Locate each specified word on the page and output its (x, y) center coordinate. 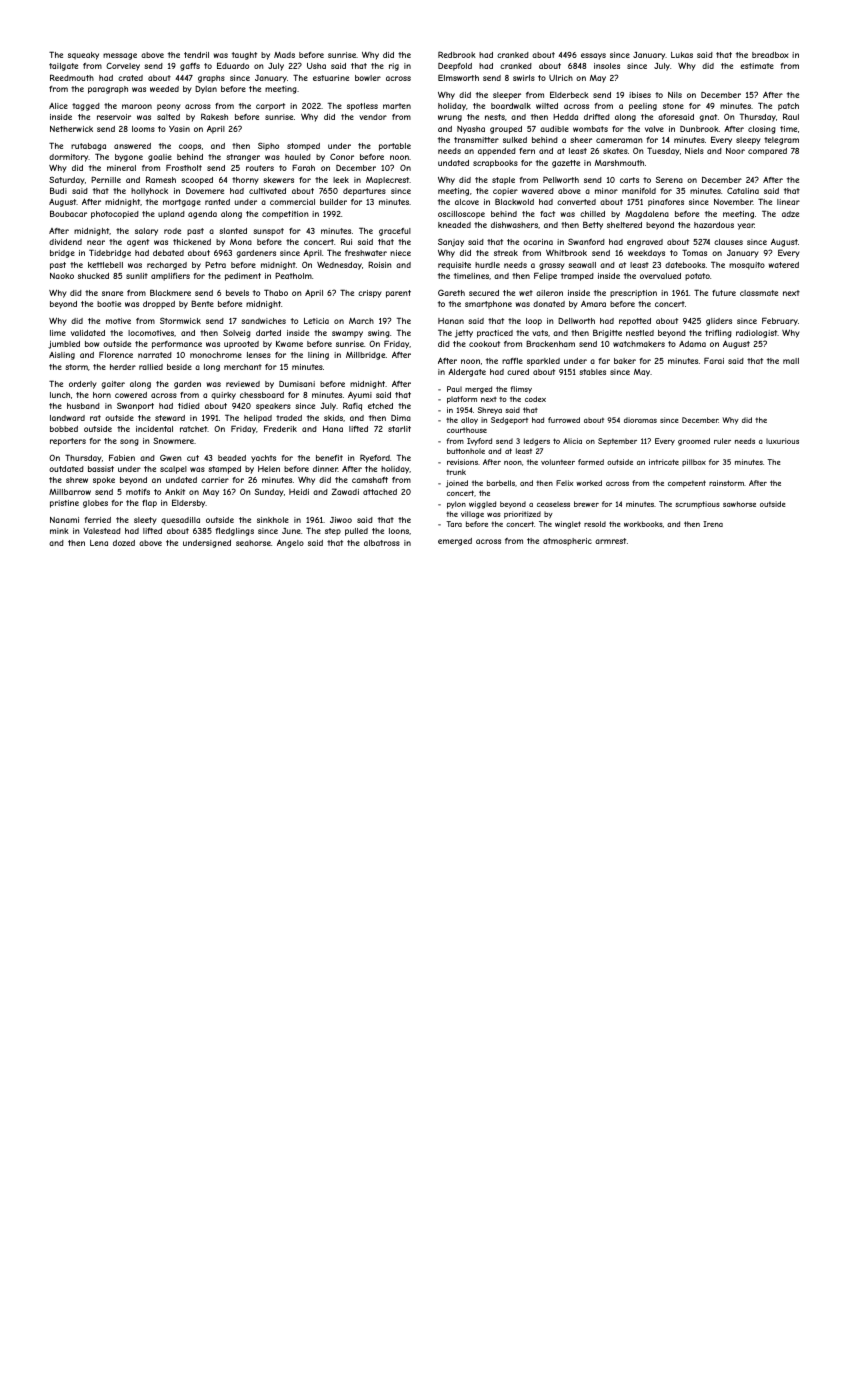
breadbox (770, 55)
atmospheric (567, 542)
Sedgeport (509, 421)
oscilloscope (461, 215)
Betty (593, 225)
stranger (243, 158)
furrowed (564, 420)
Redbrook (457, 54)
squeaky (83, 56)
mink (59, 531)
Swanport (135, 406)
